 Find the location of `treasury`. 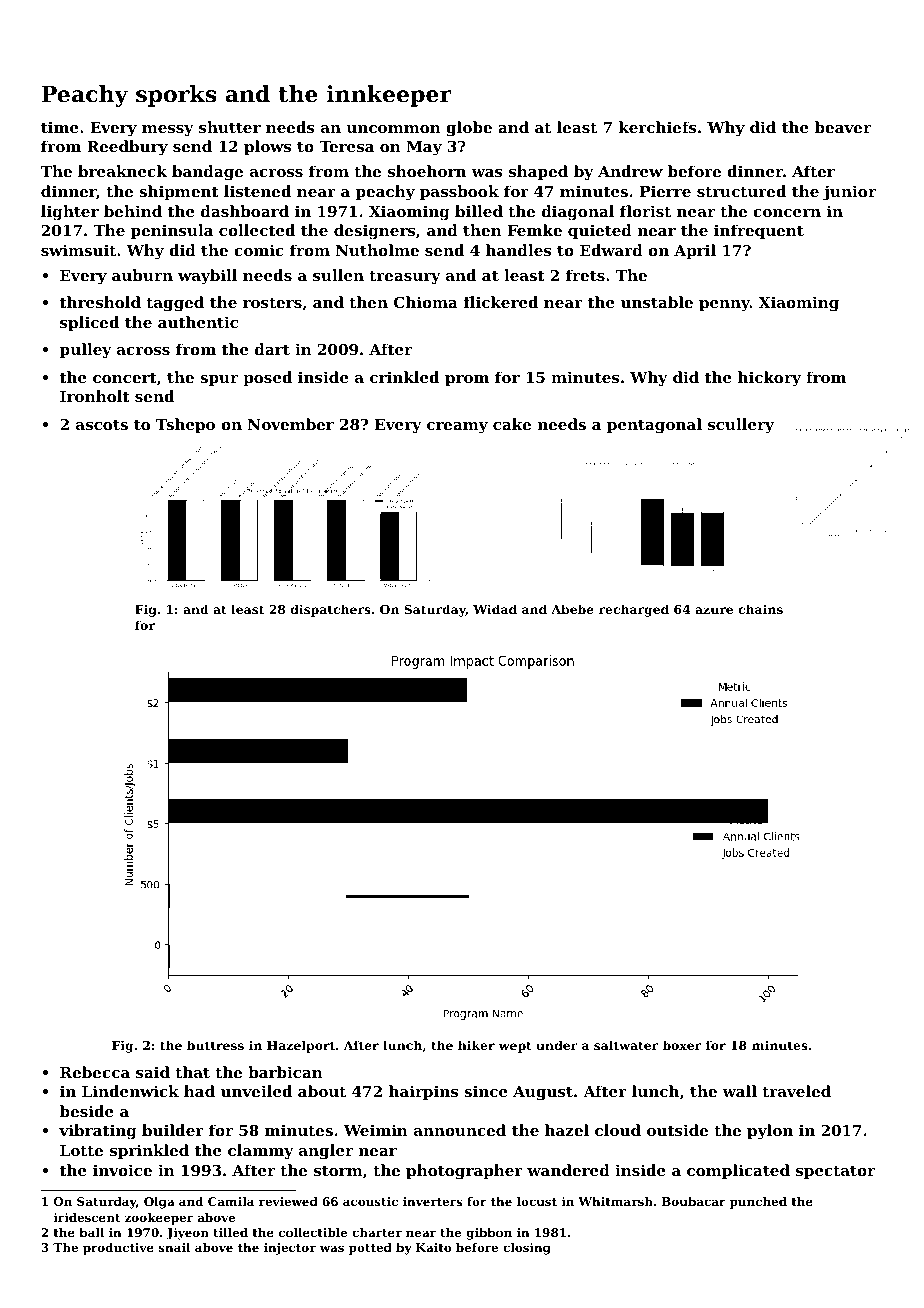

treasury is located at coordinates (405, 277).
